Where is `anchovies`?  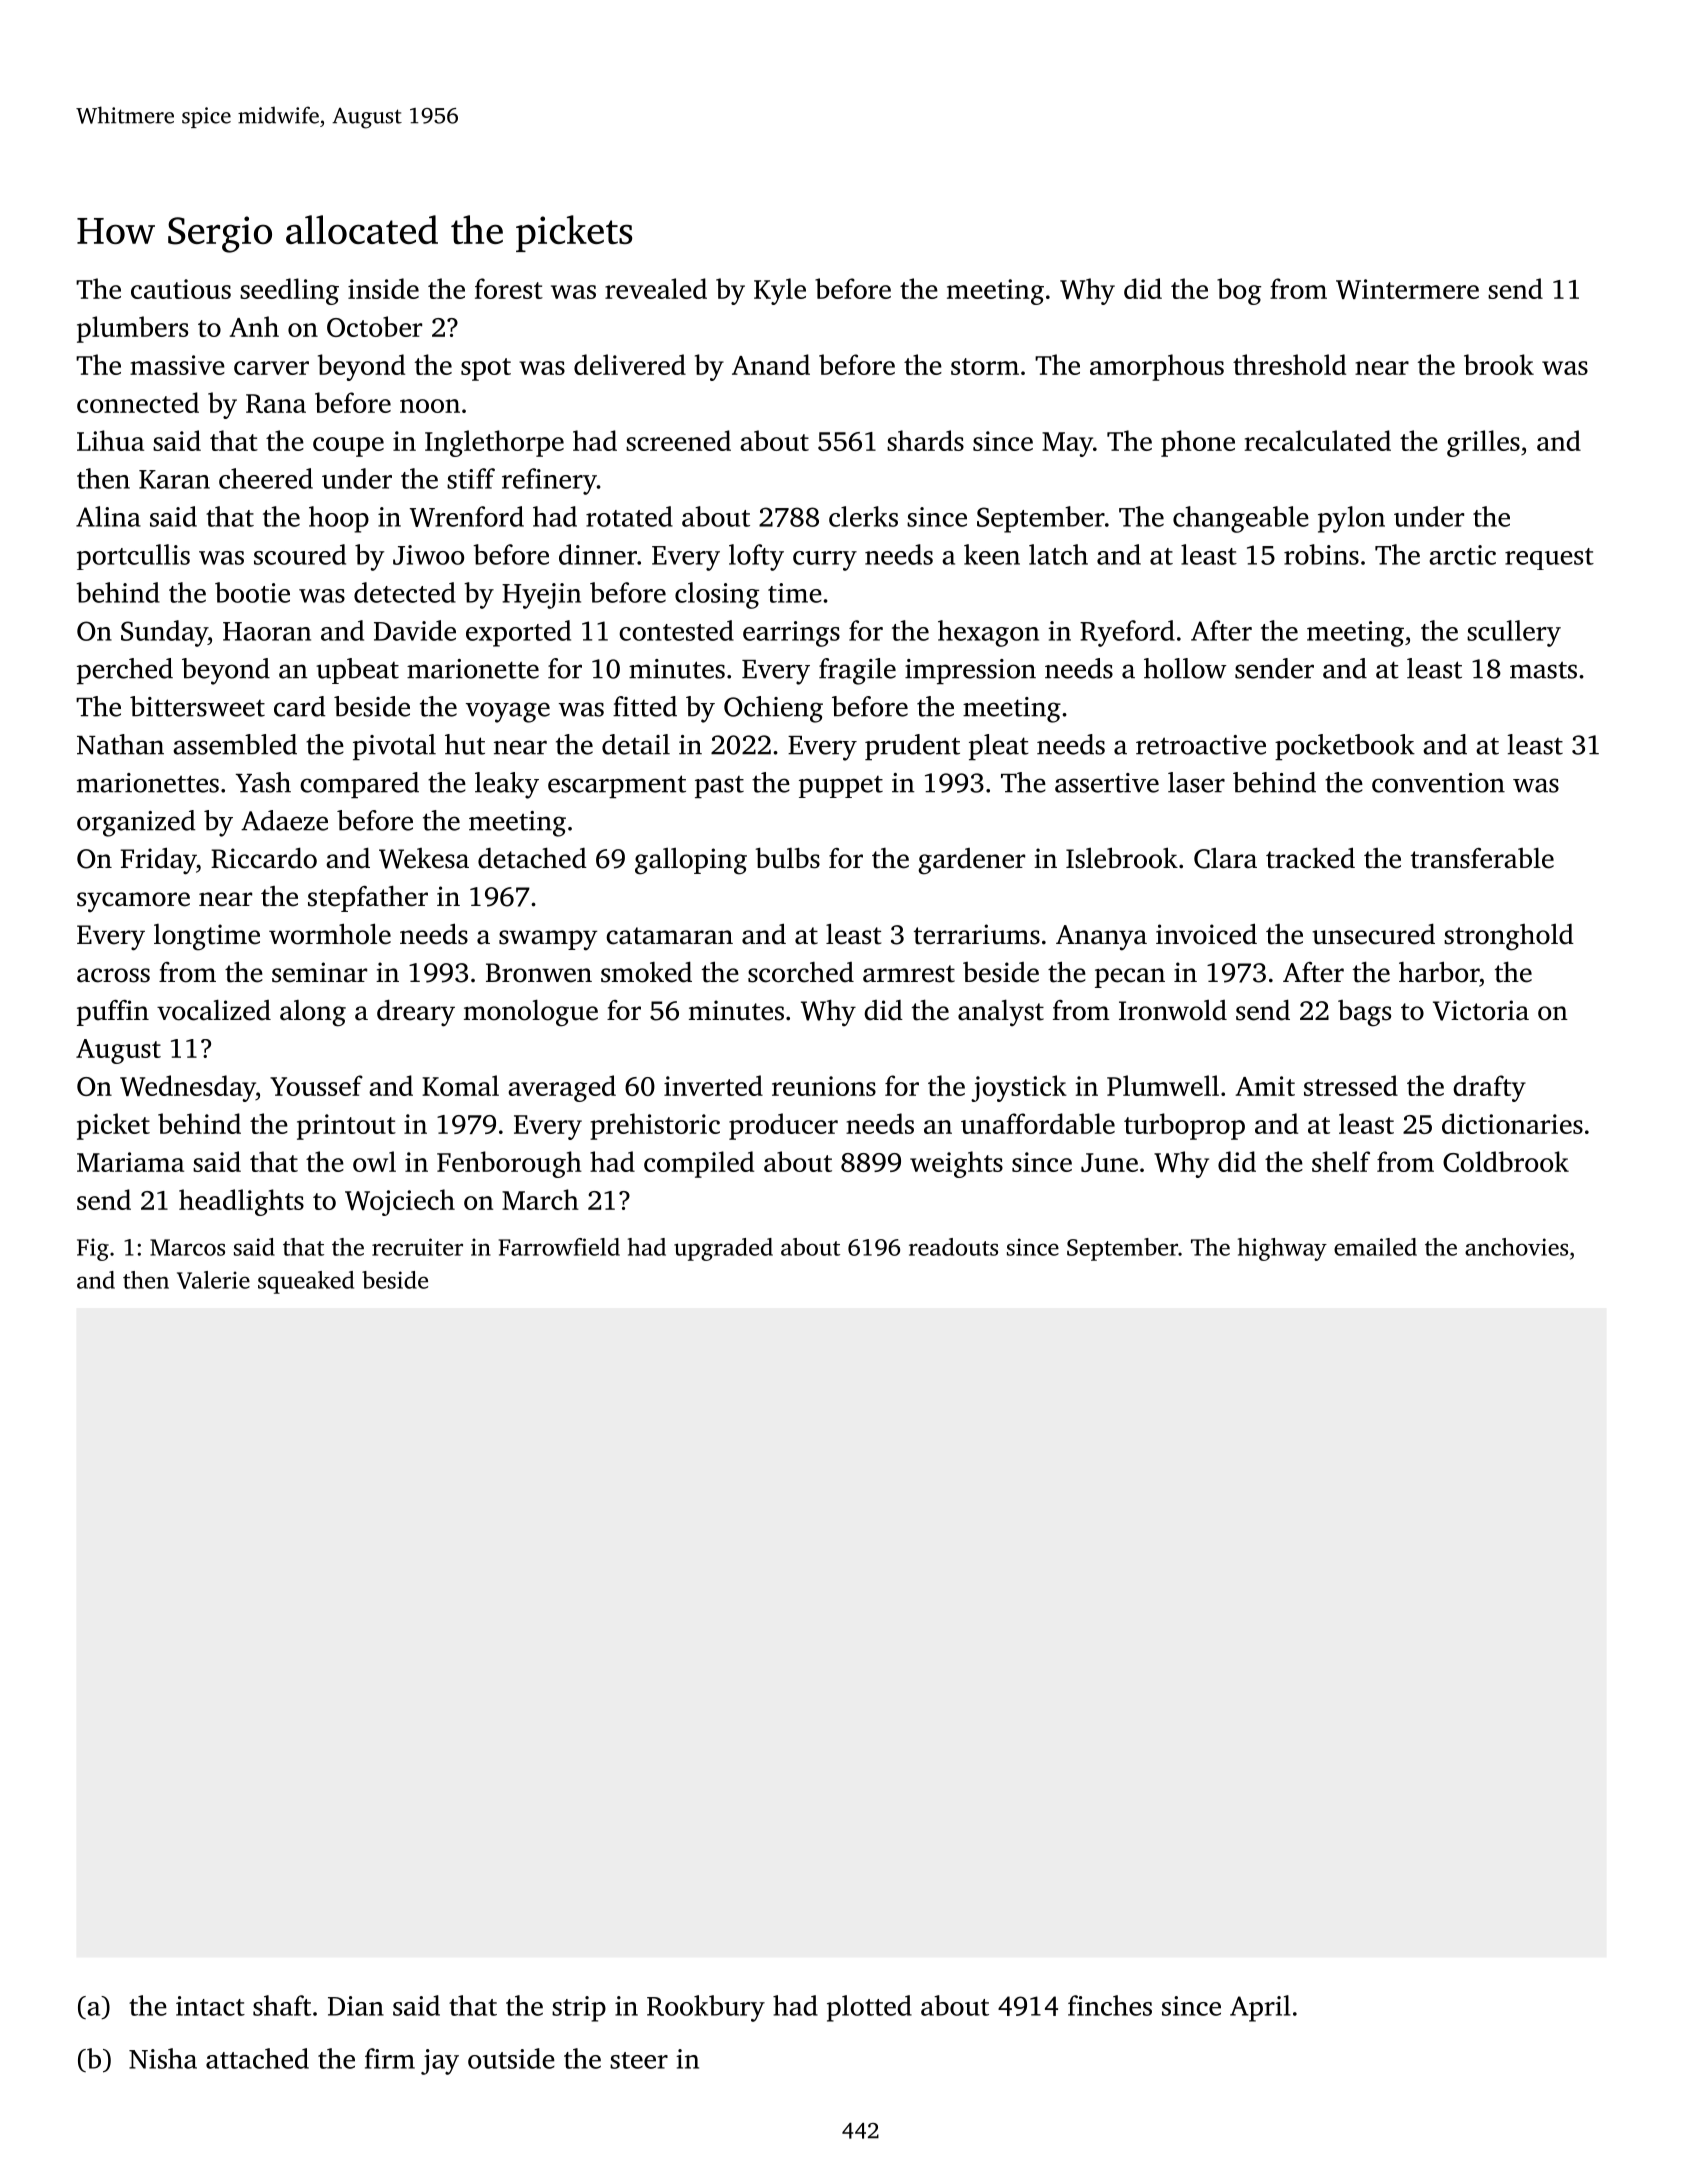 anchovies is located at coordinates (1516, 1247).
